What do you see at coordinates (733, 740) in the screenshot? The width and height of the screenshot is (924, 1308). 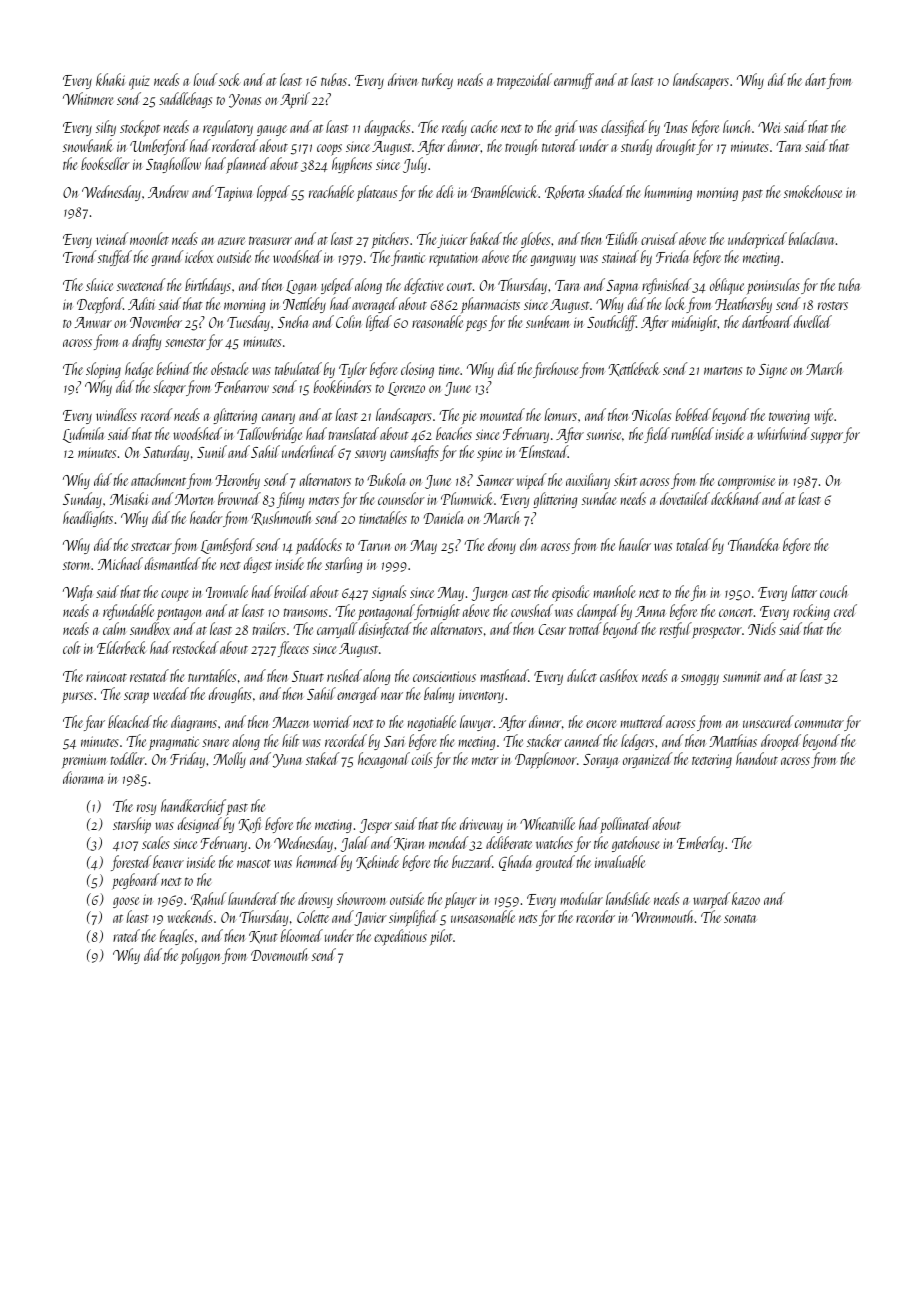 I see `Matthias` at bounding box center [733, 740].
